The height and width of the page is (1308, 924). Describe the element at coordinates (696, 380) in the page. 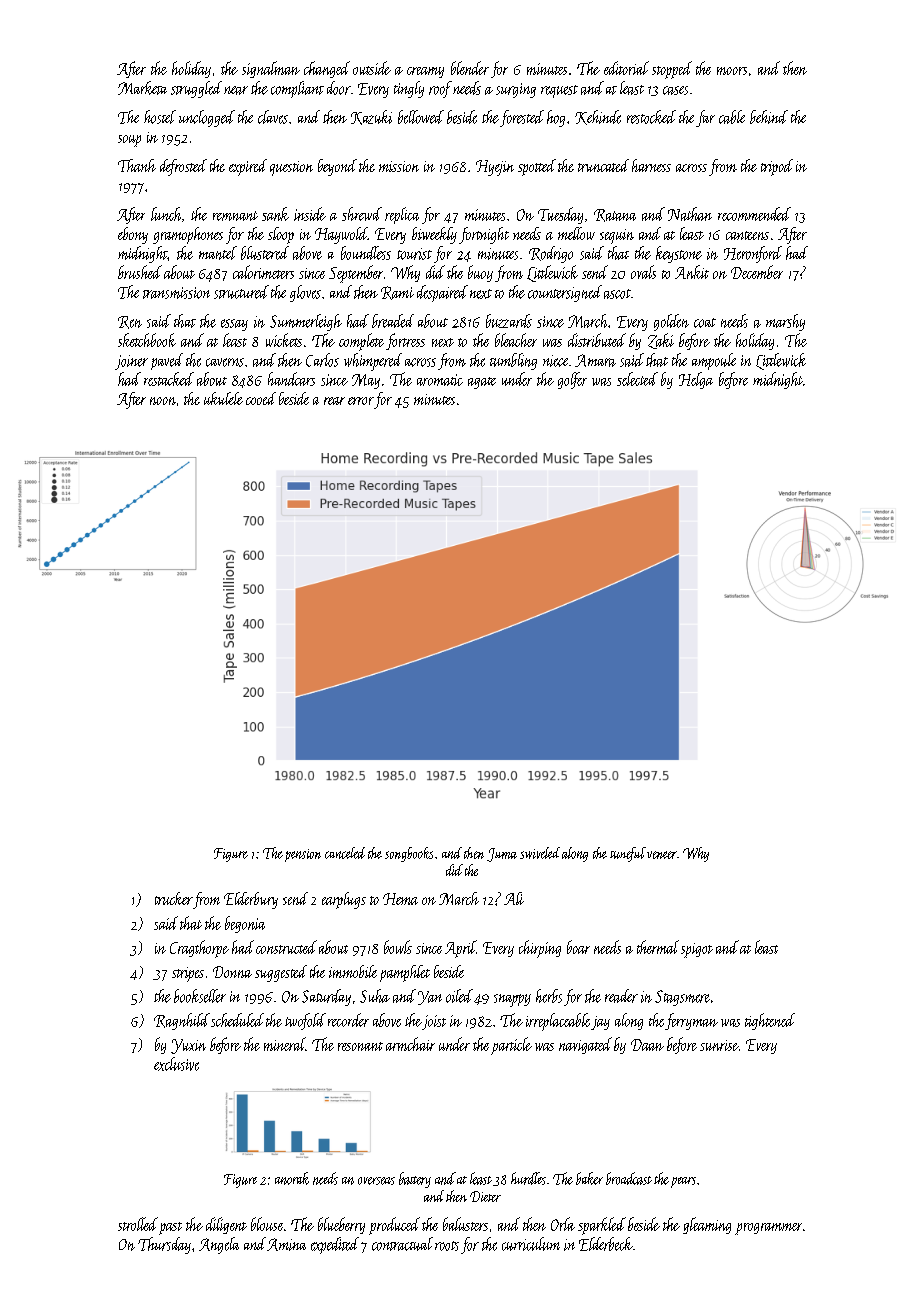

I see `Helga` at that location.
